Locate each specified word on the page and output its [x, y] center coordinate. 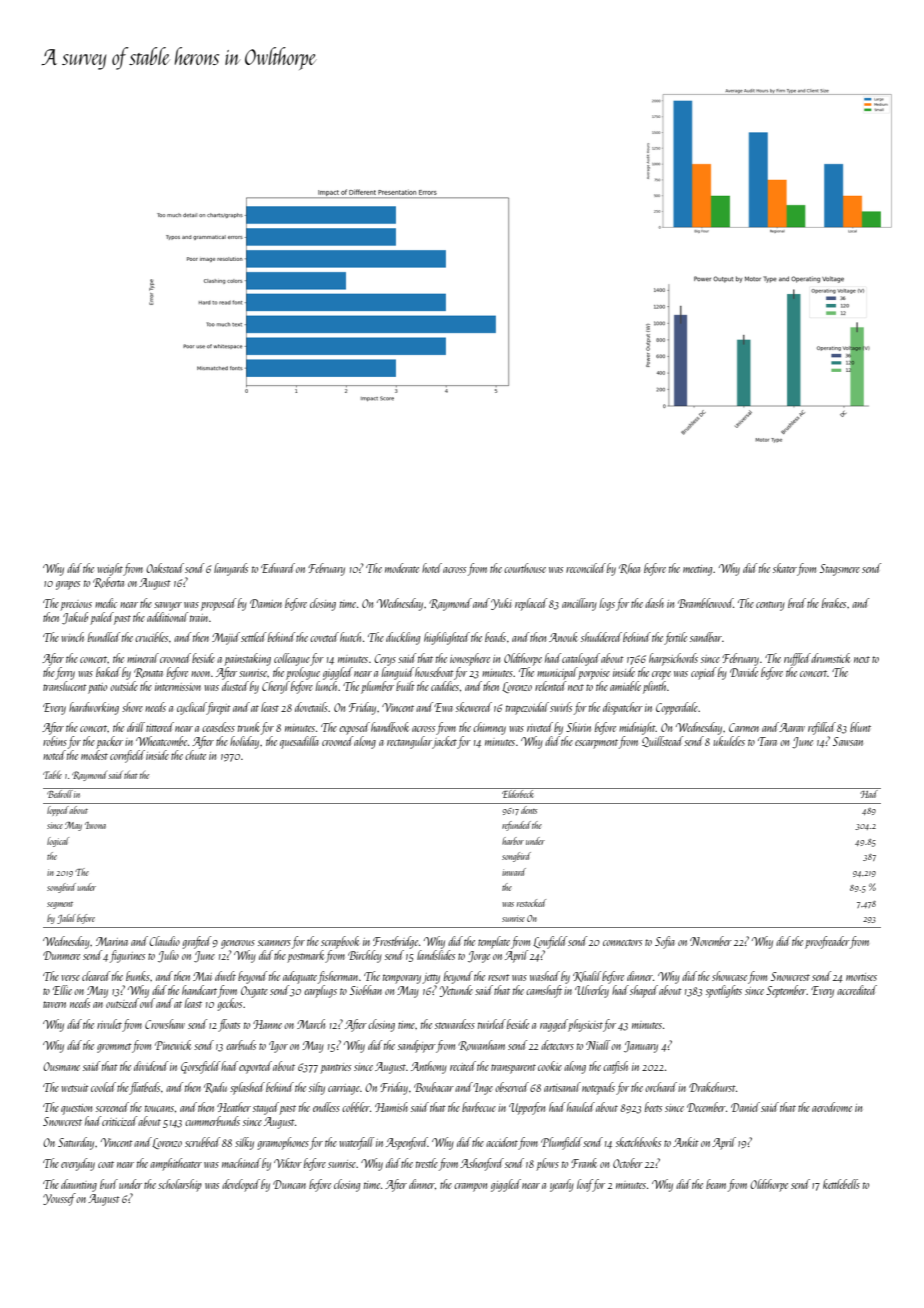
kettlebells [841, 1184]
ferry [65, 673]
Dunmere [61, 955]
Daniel [745, 1107]
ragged [554, 1025]
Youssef [60, 1199]
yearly [562, 1185]
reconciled [586, 568]
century [770, 606]
